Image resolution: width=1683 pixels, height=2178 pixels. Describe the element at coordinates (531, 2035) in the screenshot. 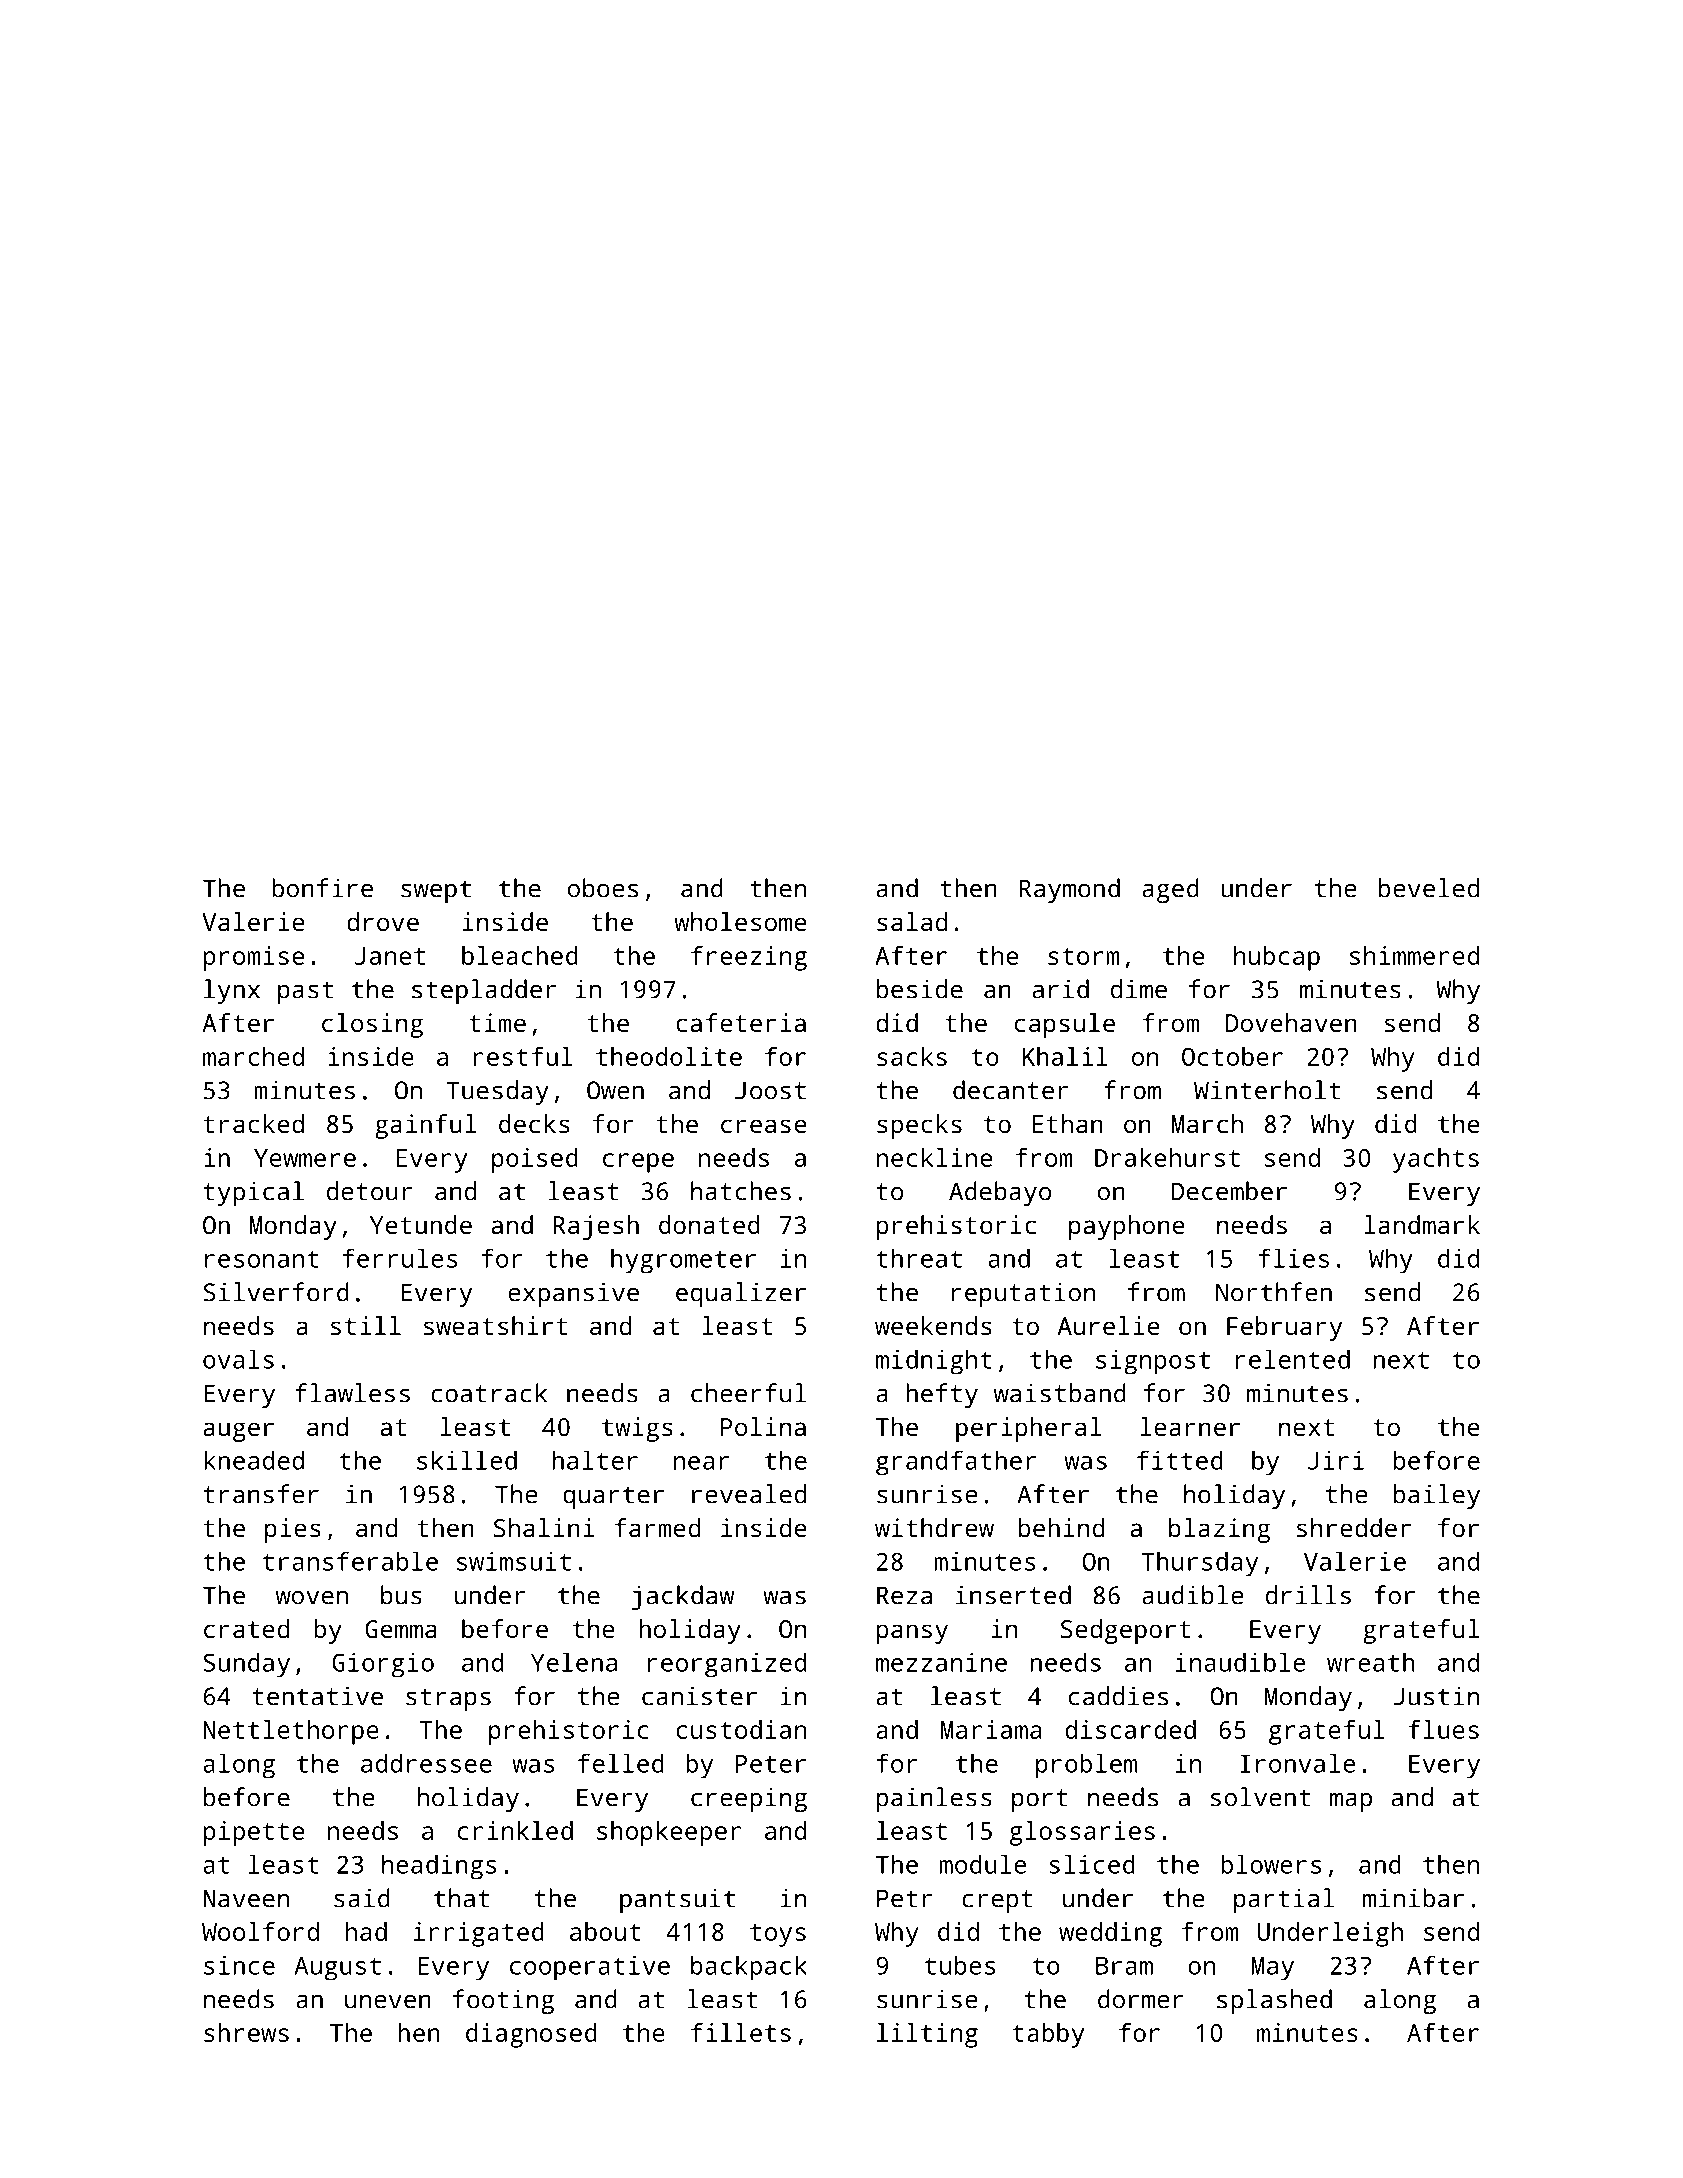

I see `diagnosed` at that location.
